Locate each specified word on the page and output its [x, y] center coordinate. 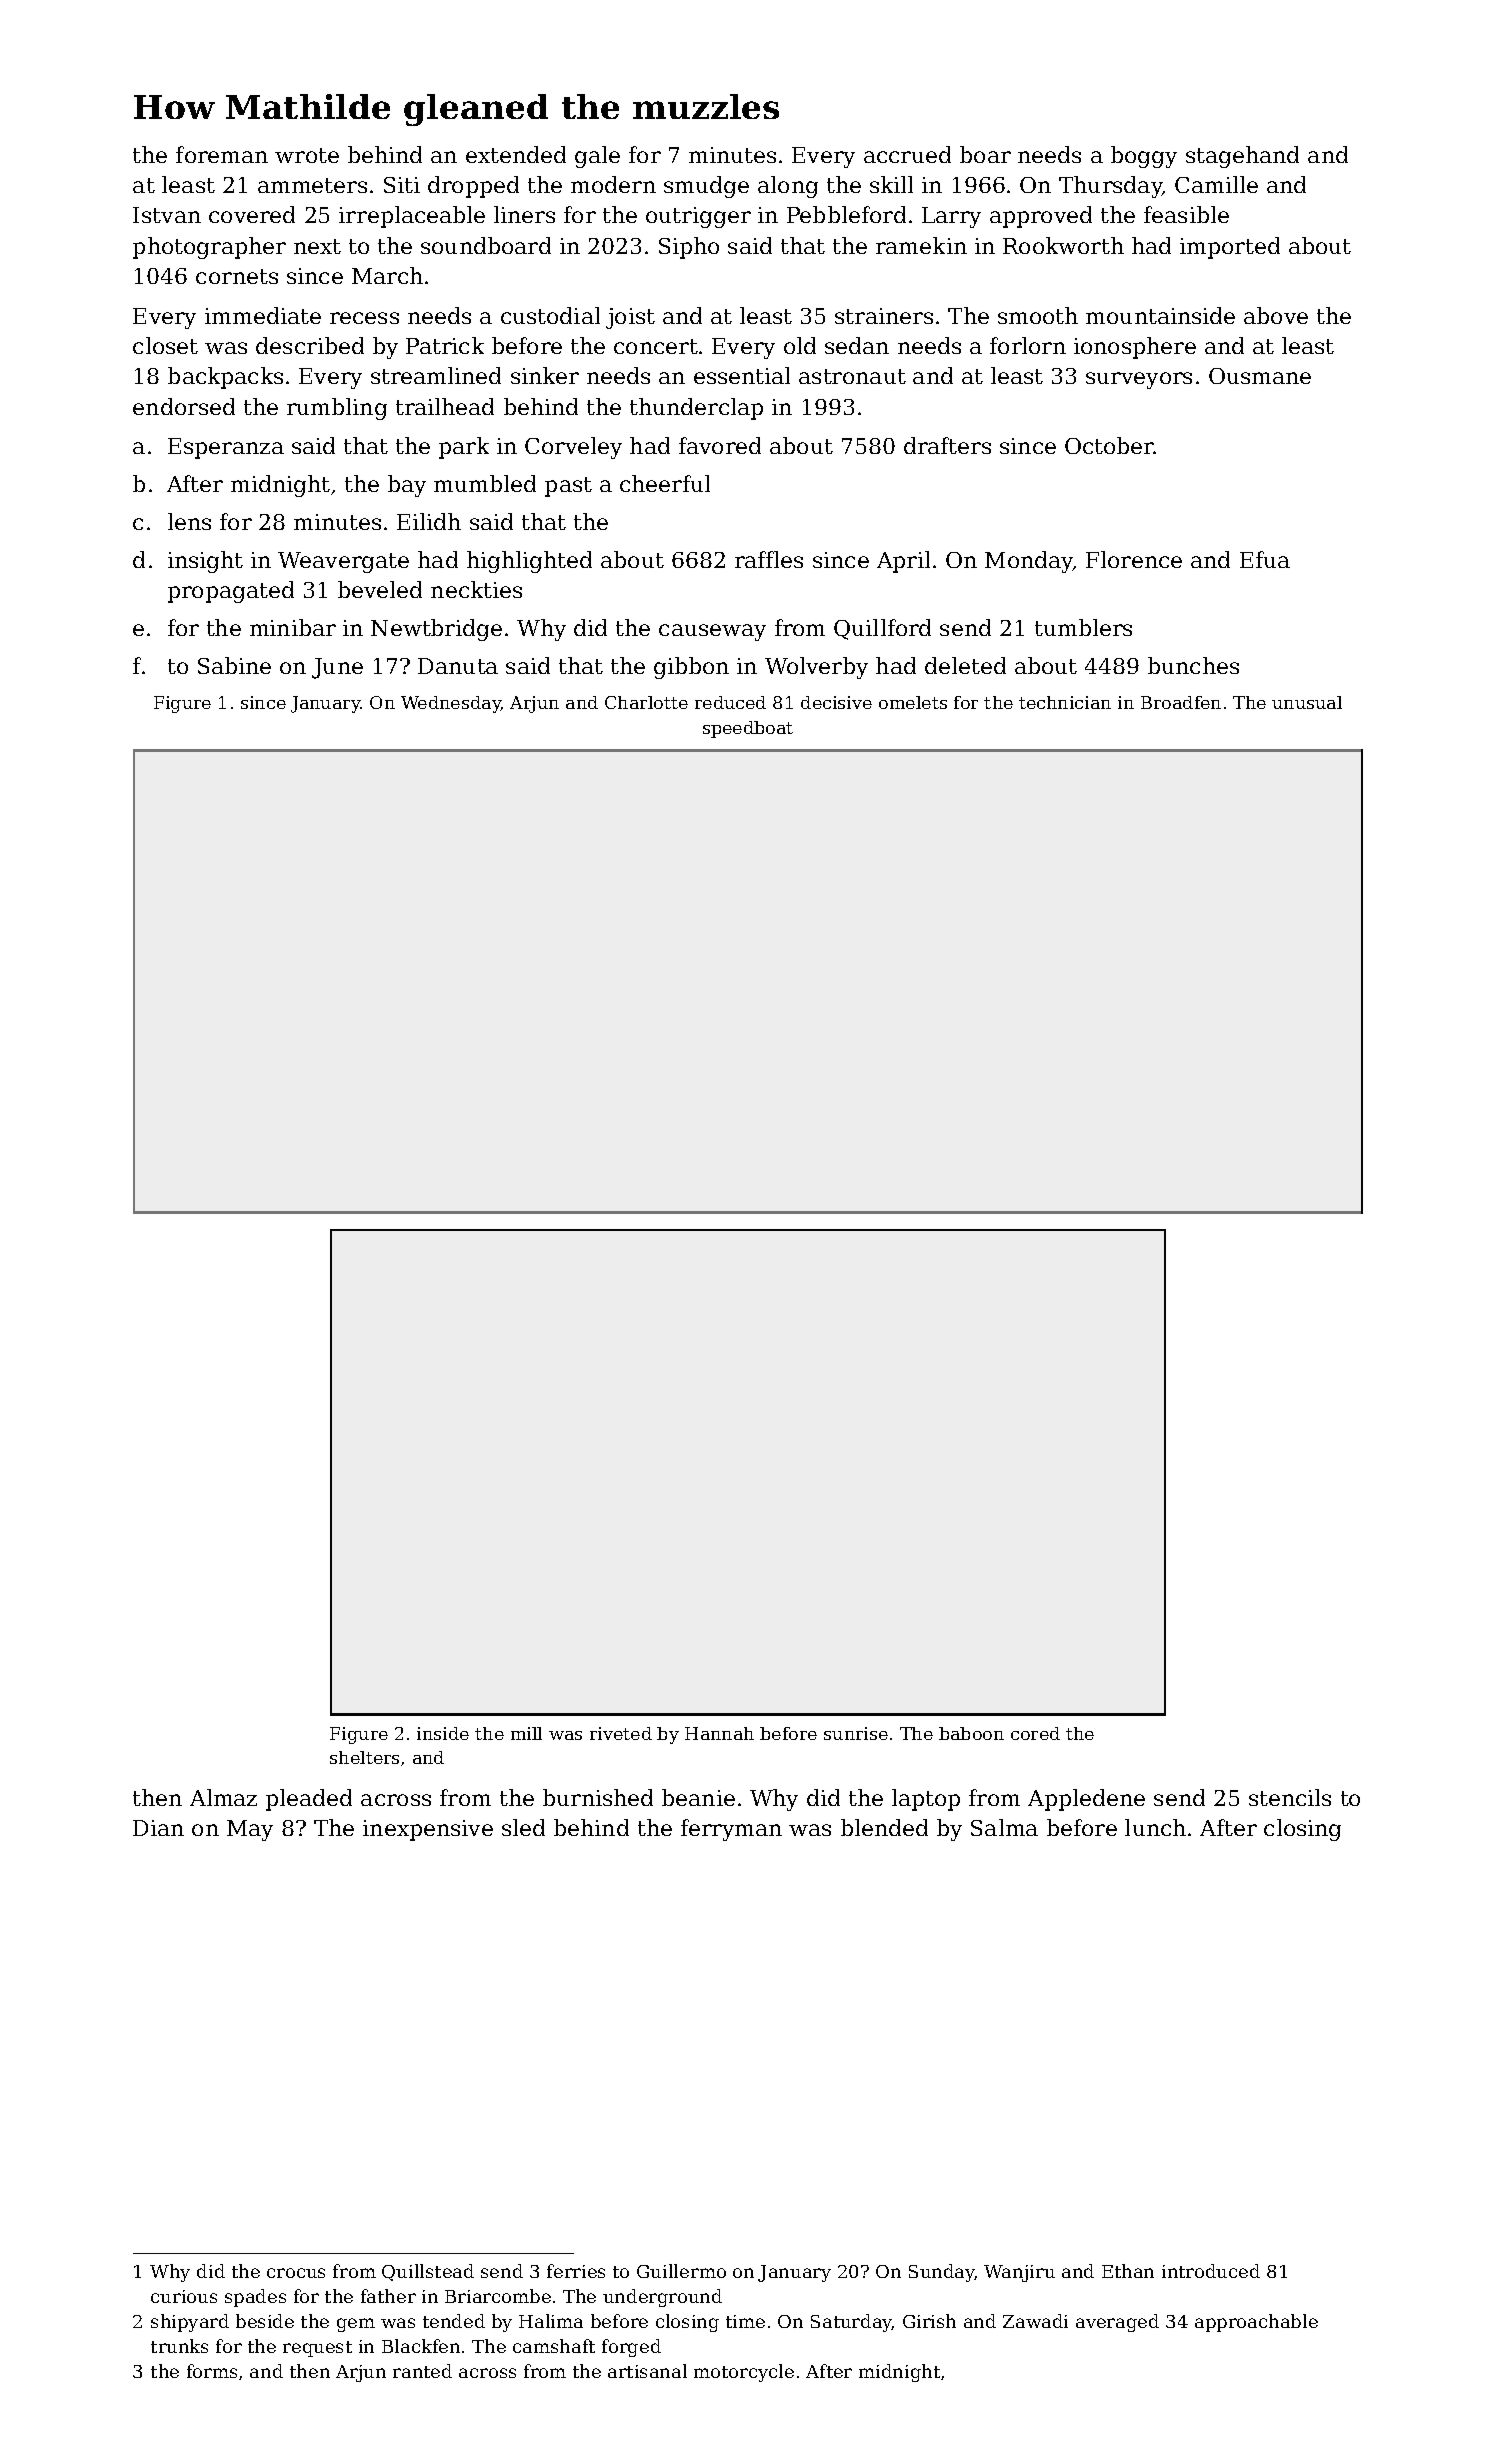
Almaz [223, 1797]
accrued [907, 154]
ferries [576, 2271]
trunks [179, 2346]
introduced [1211, 2271]
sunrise [856, 1733]
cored [1035, 1733]
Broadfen [1181, 702]
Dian [158, 1828]
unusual [1307, 702]
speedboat [748, 729]
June [337, 668]
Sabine [234, 665]
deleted [965, 665]
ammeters [312, 185]
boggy [1144, 157]
